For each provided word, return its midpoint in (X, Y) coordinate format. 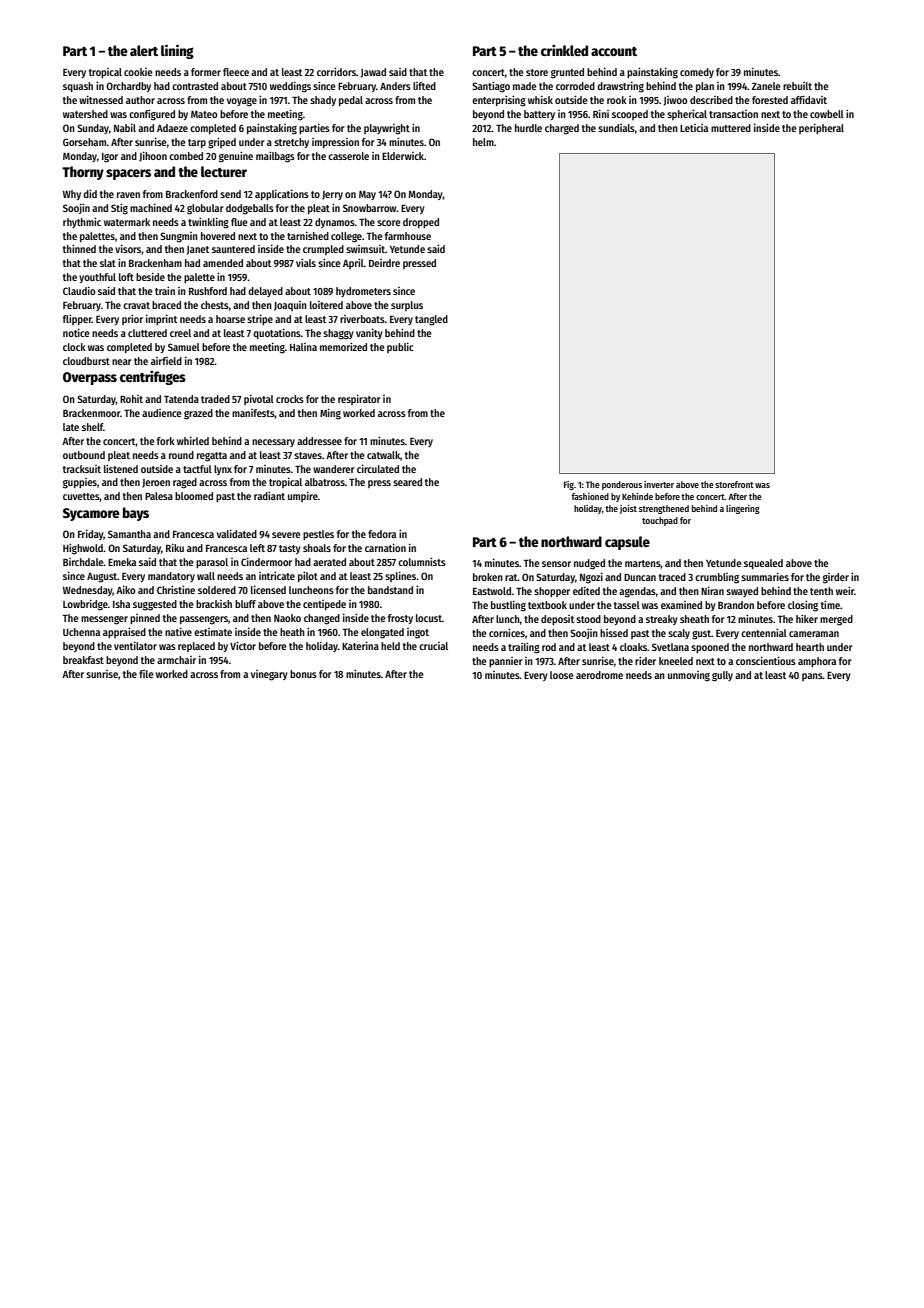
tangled (431, 320)
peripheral (821, 128)
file (146, 674)
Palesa (159, 496)
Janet (198, 250)
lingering (743, 509)
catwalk (383, 455)
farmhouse (408, 236)
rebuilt (797, 86)
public (400, 347)
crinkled (564, 50)
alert (144, 50)
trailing (524, 648)
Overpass (90, 378)
